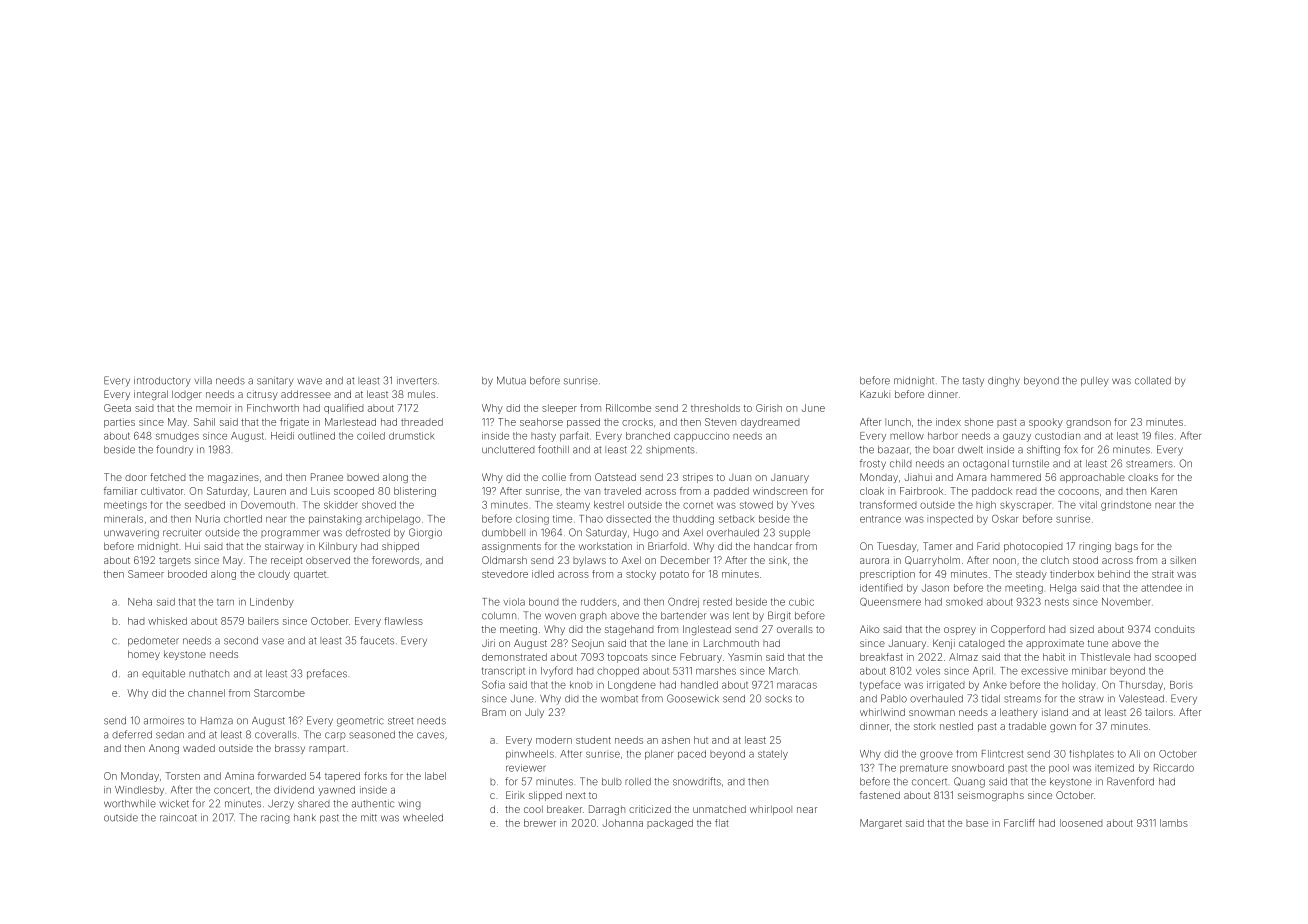  I want to click on shone, so click(979, 422).
